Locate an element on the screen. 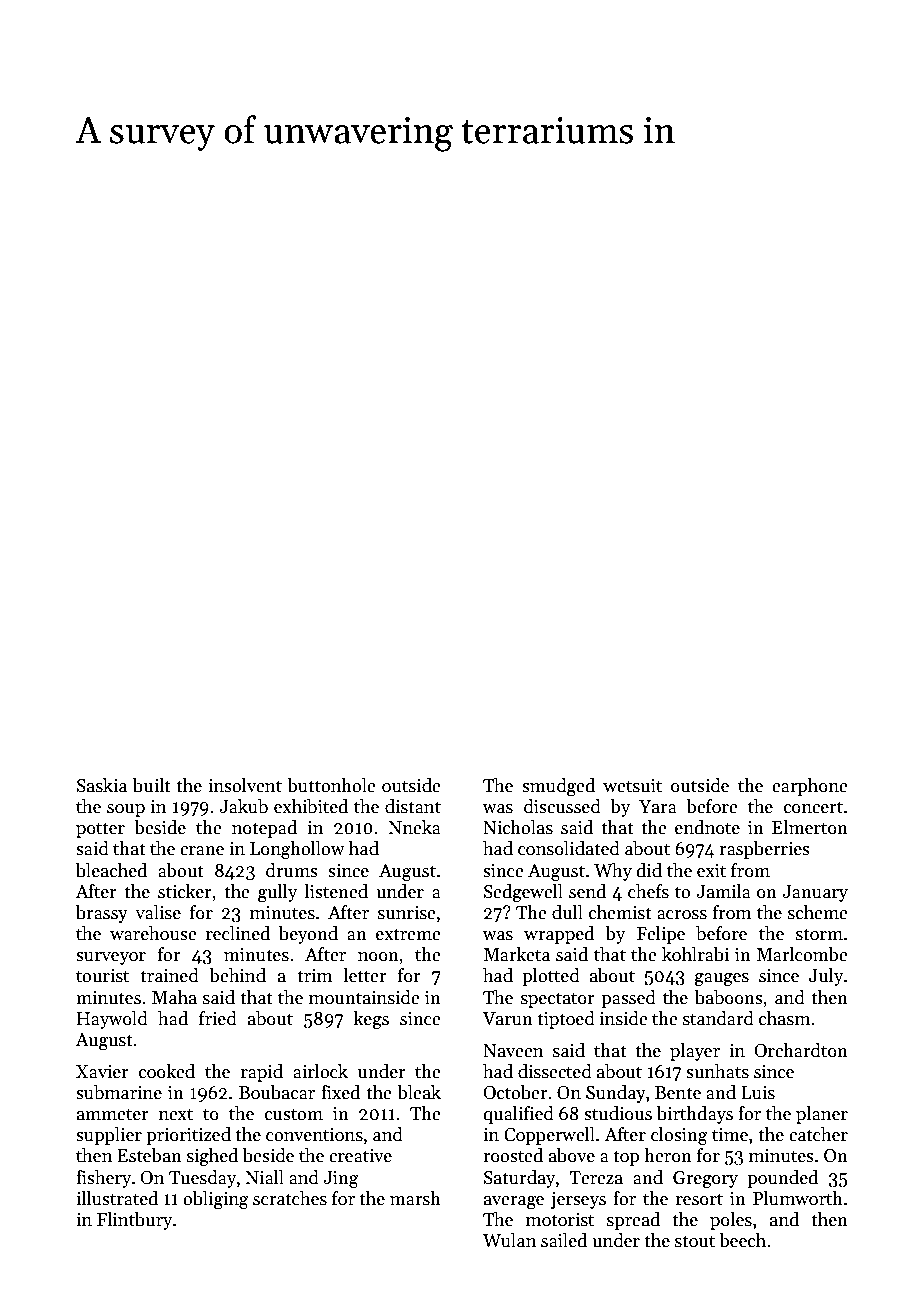 The width and height of the screenshot is (924, 1308). Why is located at coordinates (613, 872).
